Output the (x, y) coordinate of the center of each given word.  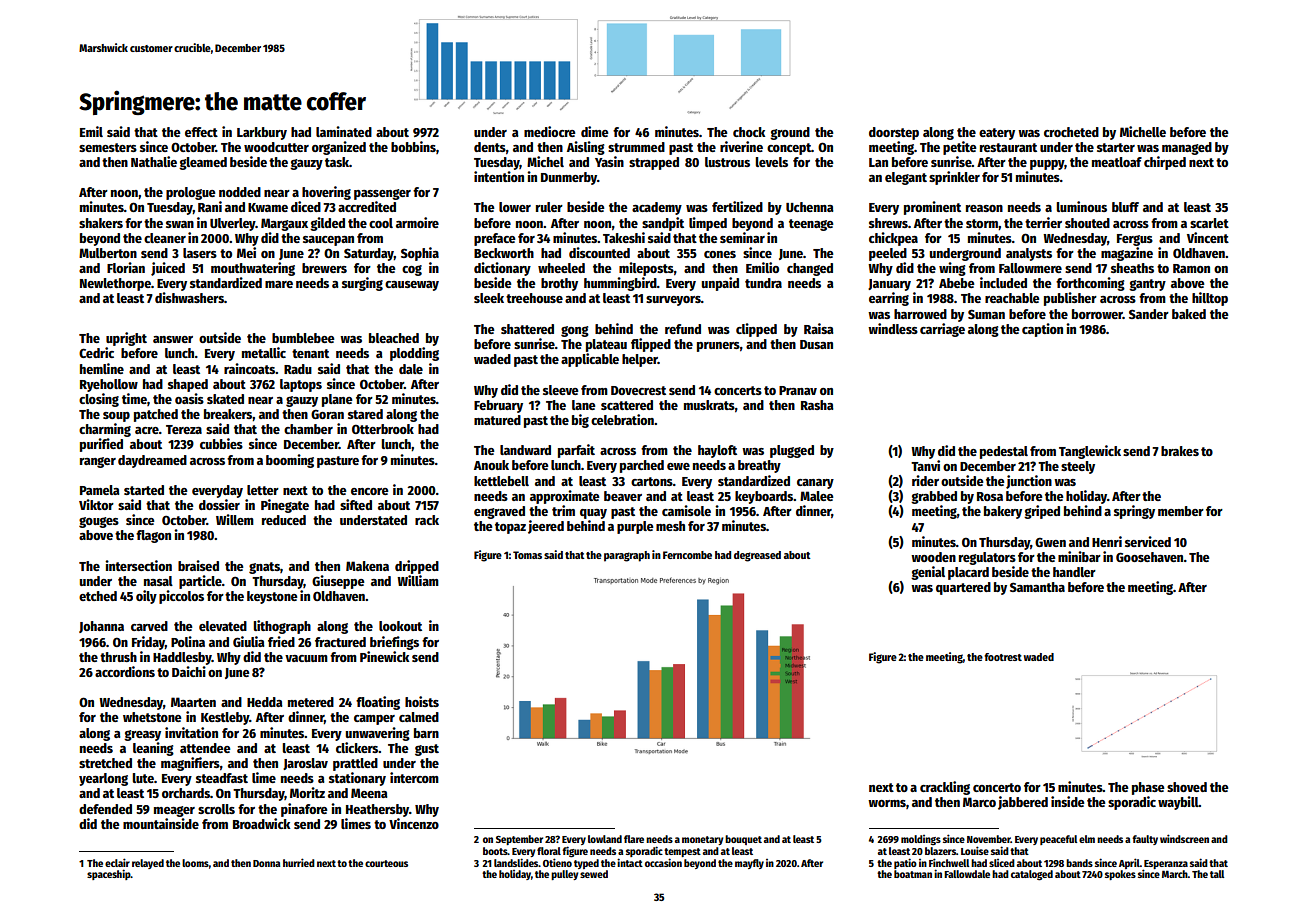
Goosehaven (1150, 557)
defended (105, 809)
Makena (367, 566)
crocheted (1071, 132)
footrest (1003, 657)
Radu (298, 369)
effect (201, 132)
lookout (400, 626)
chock (749, 132)
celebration (622, 419)
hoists (422, 701)
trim (563, 510)
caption (1042, 330)
